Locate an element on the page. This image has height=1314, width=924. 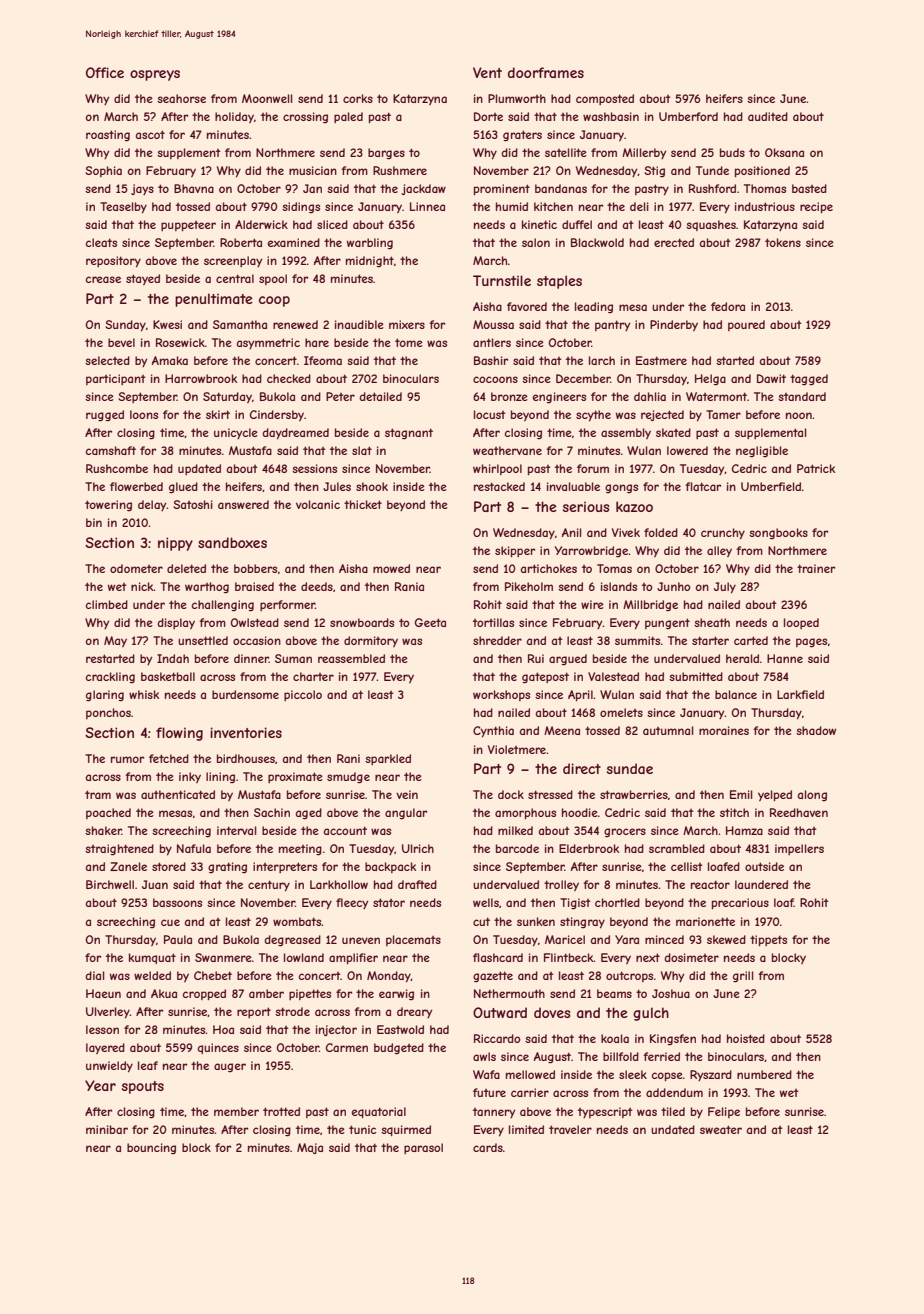
parasol is located at coordinates (423, 1148).
